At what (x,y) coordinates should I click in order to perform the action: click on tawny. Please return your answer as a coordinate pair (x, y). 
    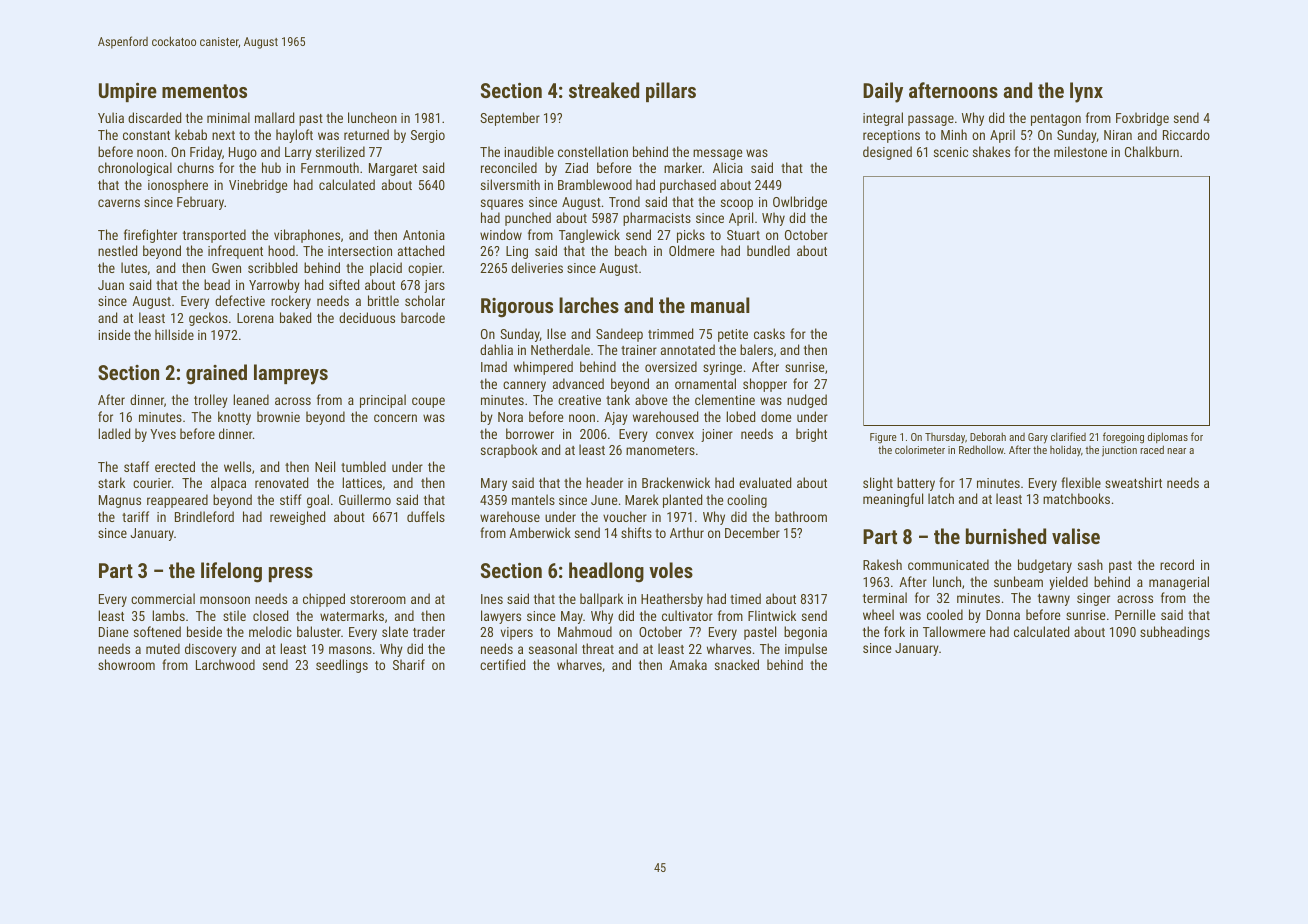
    Looking at the image, I should click on (1054, 600).
